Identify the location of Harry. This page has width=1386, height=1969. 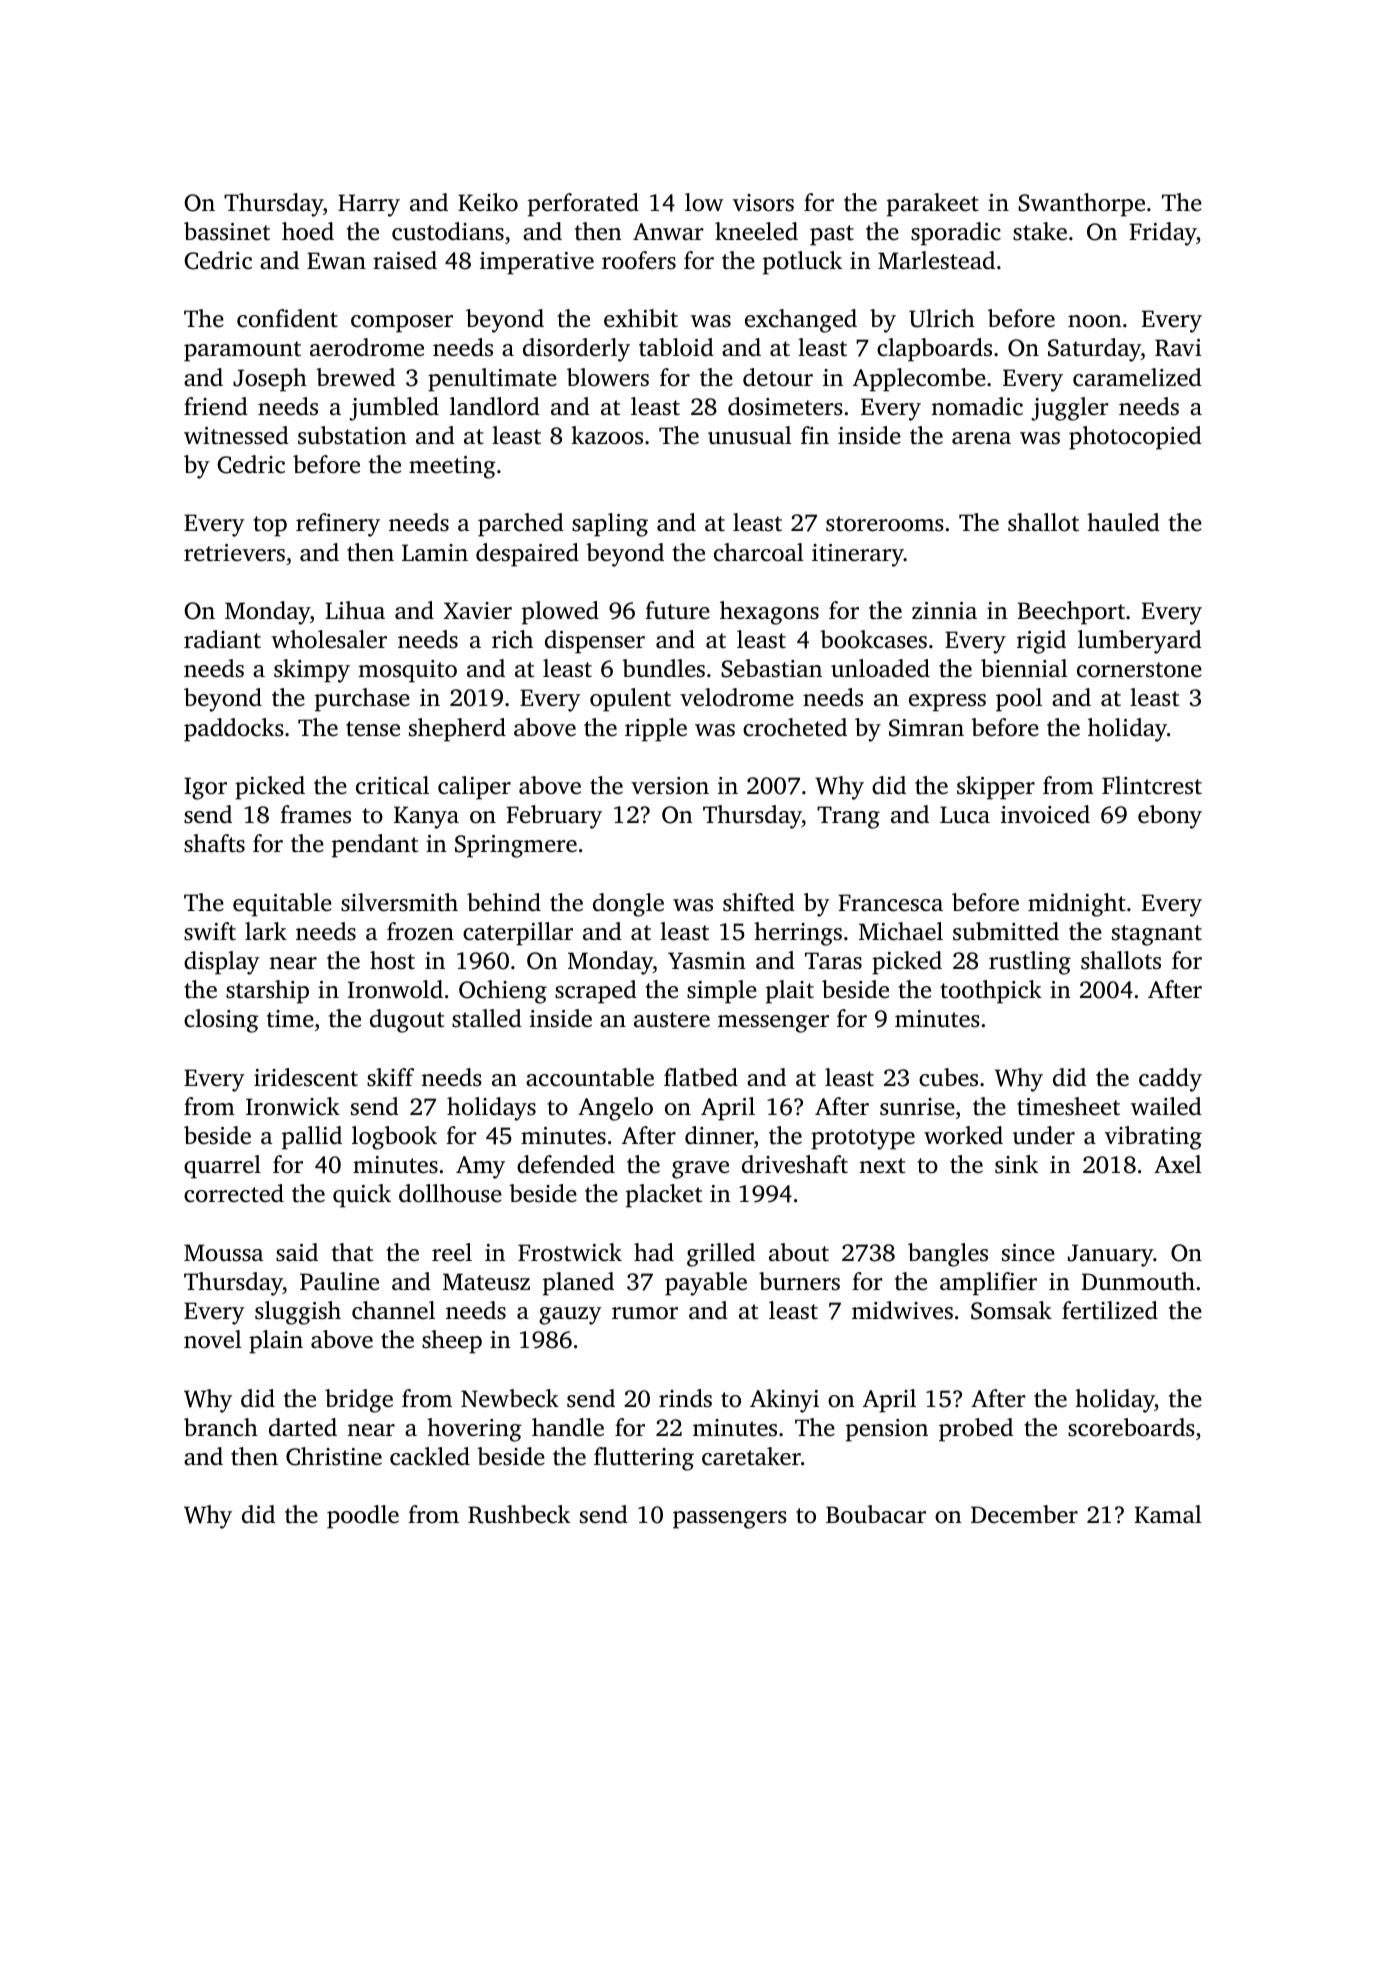
(369, 205).
